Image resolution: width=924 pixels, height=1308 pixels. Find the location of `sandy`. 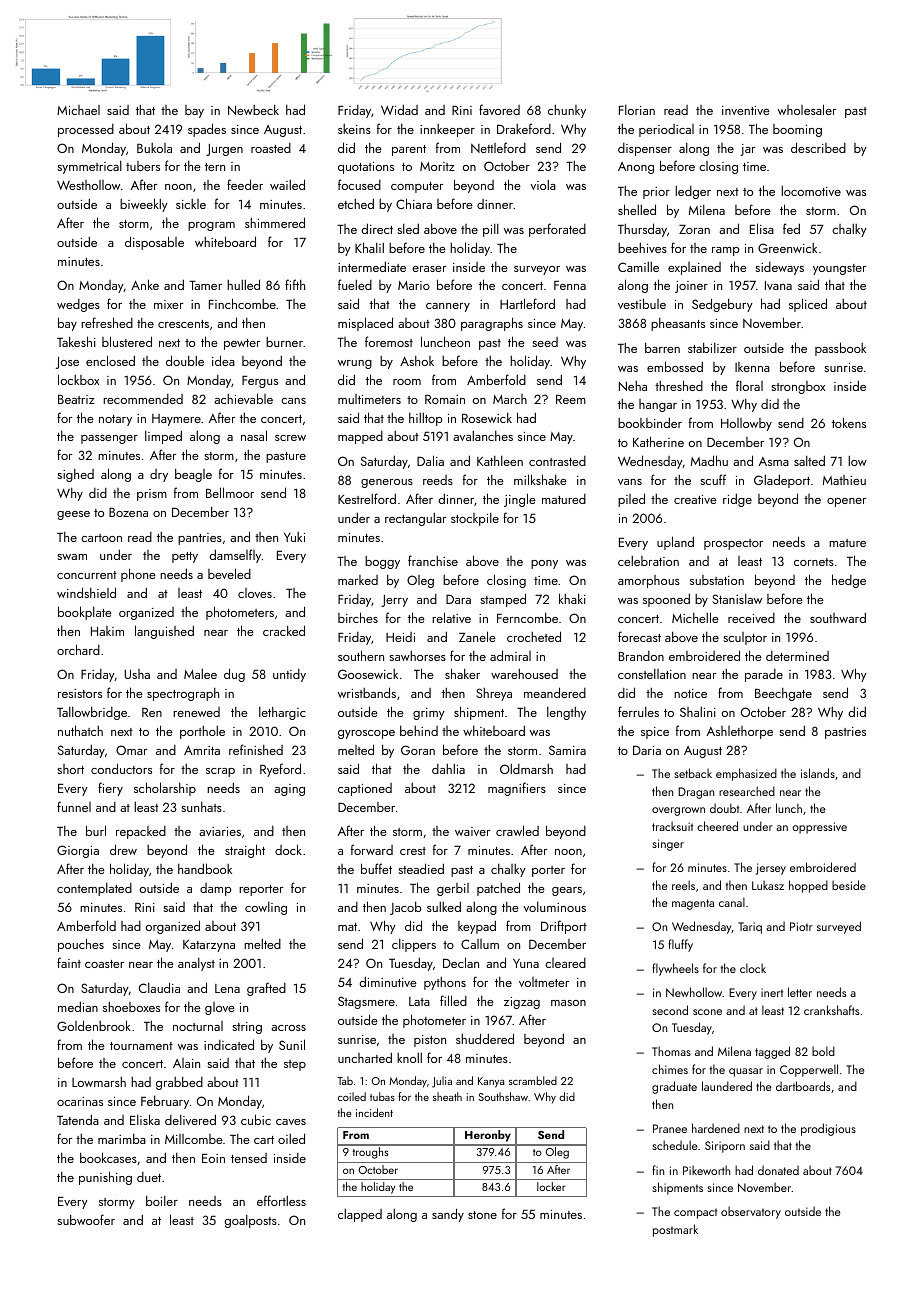

sandy is located at coordinates (448, 1215).
